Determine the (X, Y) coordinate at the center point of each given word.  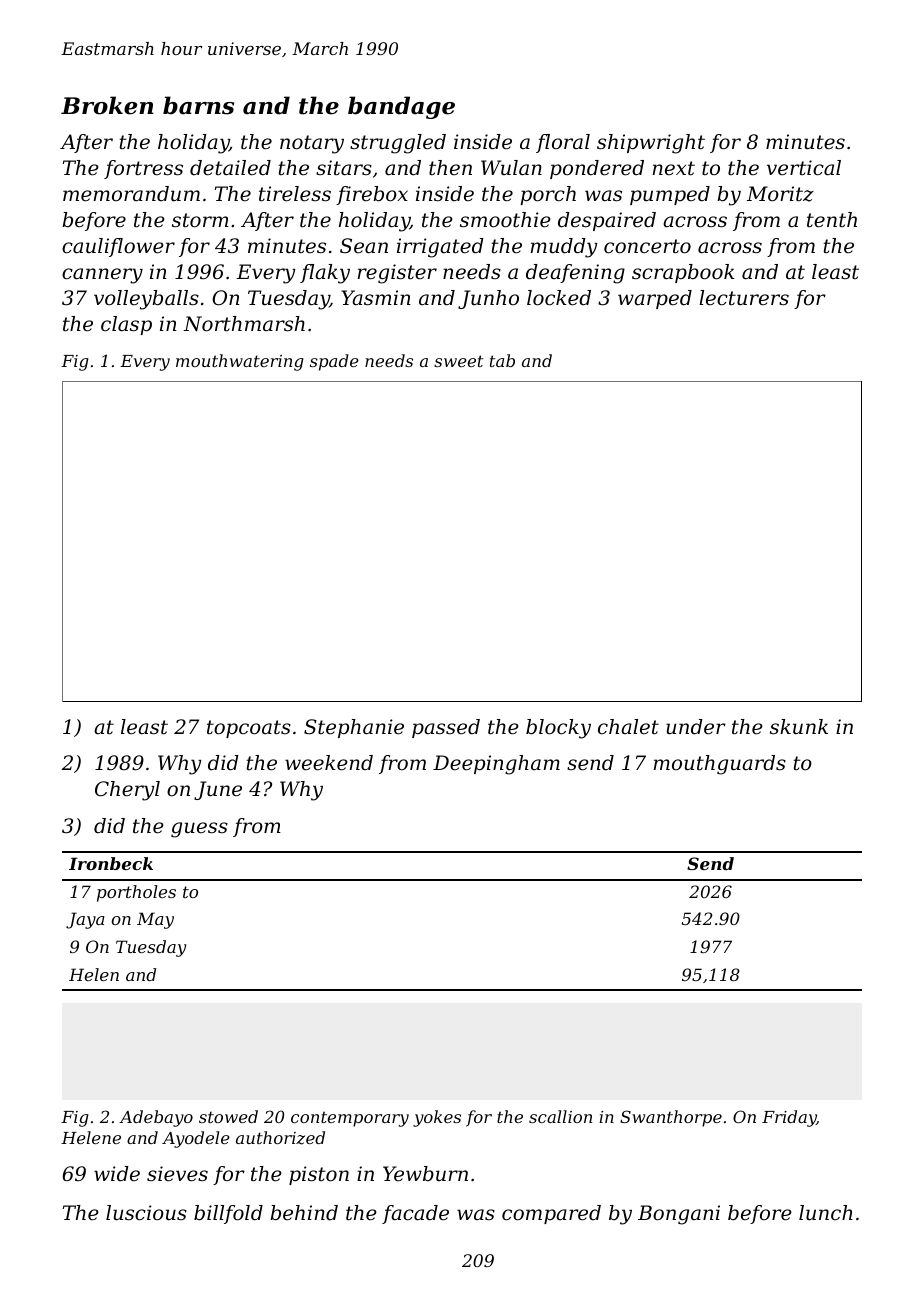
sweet (459, 361)
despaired (607, 221)
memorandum (131, 194)
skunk (799, 727)
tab (502, 360)
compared (551, 1214)
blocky (558, 729)
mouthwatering (240, 362)
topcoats (249, 729)
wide (117, 1174)
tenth (832, 220)
